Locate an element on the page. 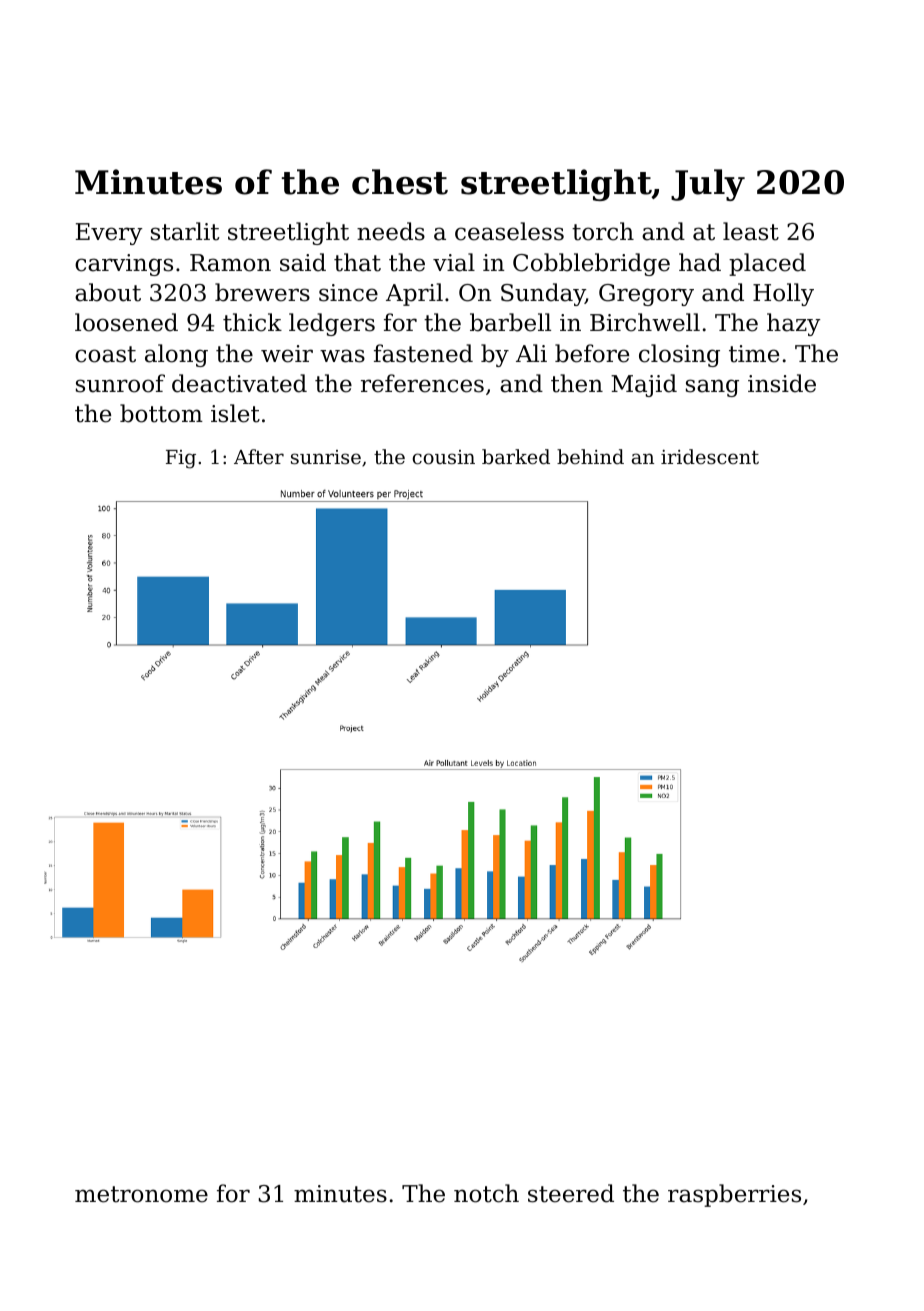  before is located at coordinates (592, 353).
